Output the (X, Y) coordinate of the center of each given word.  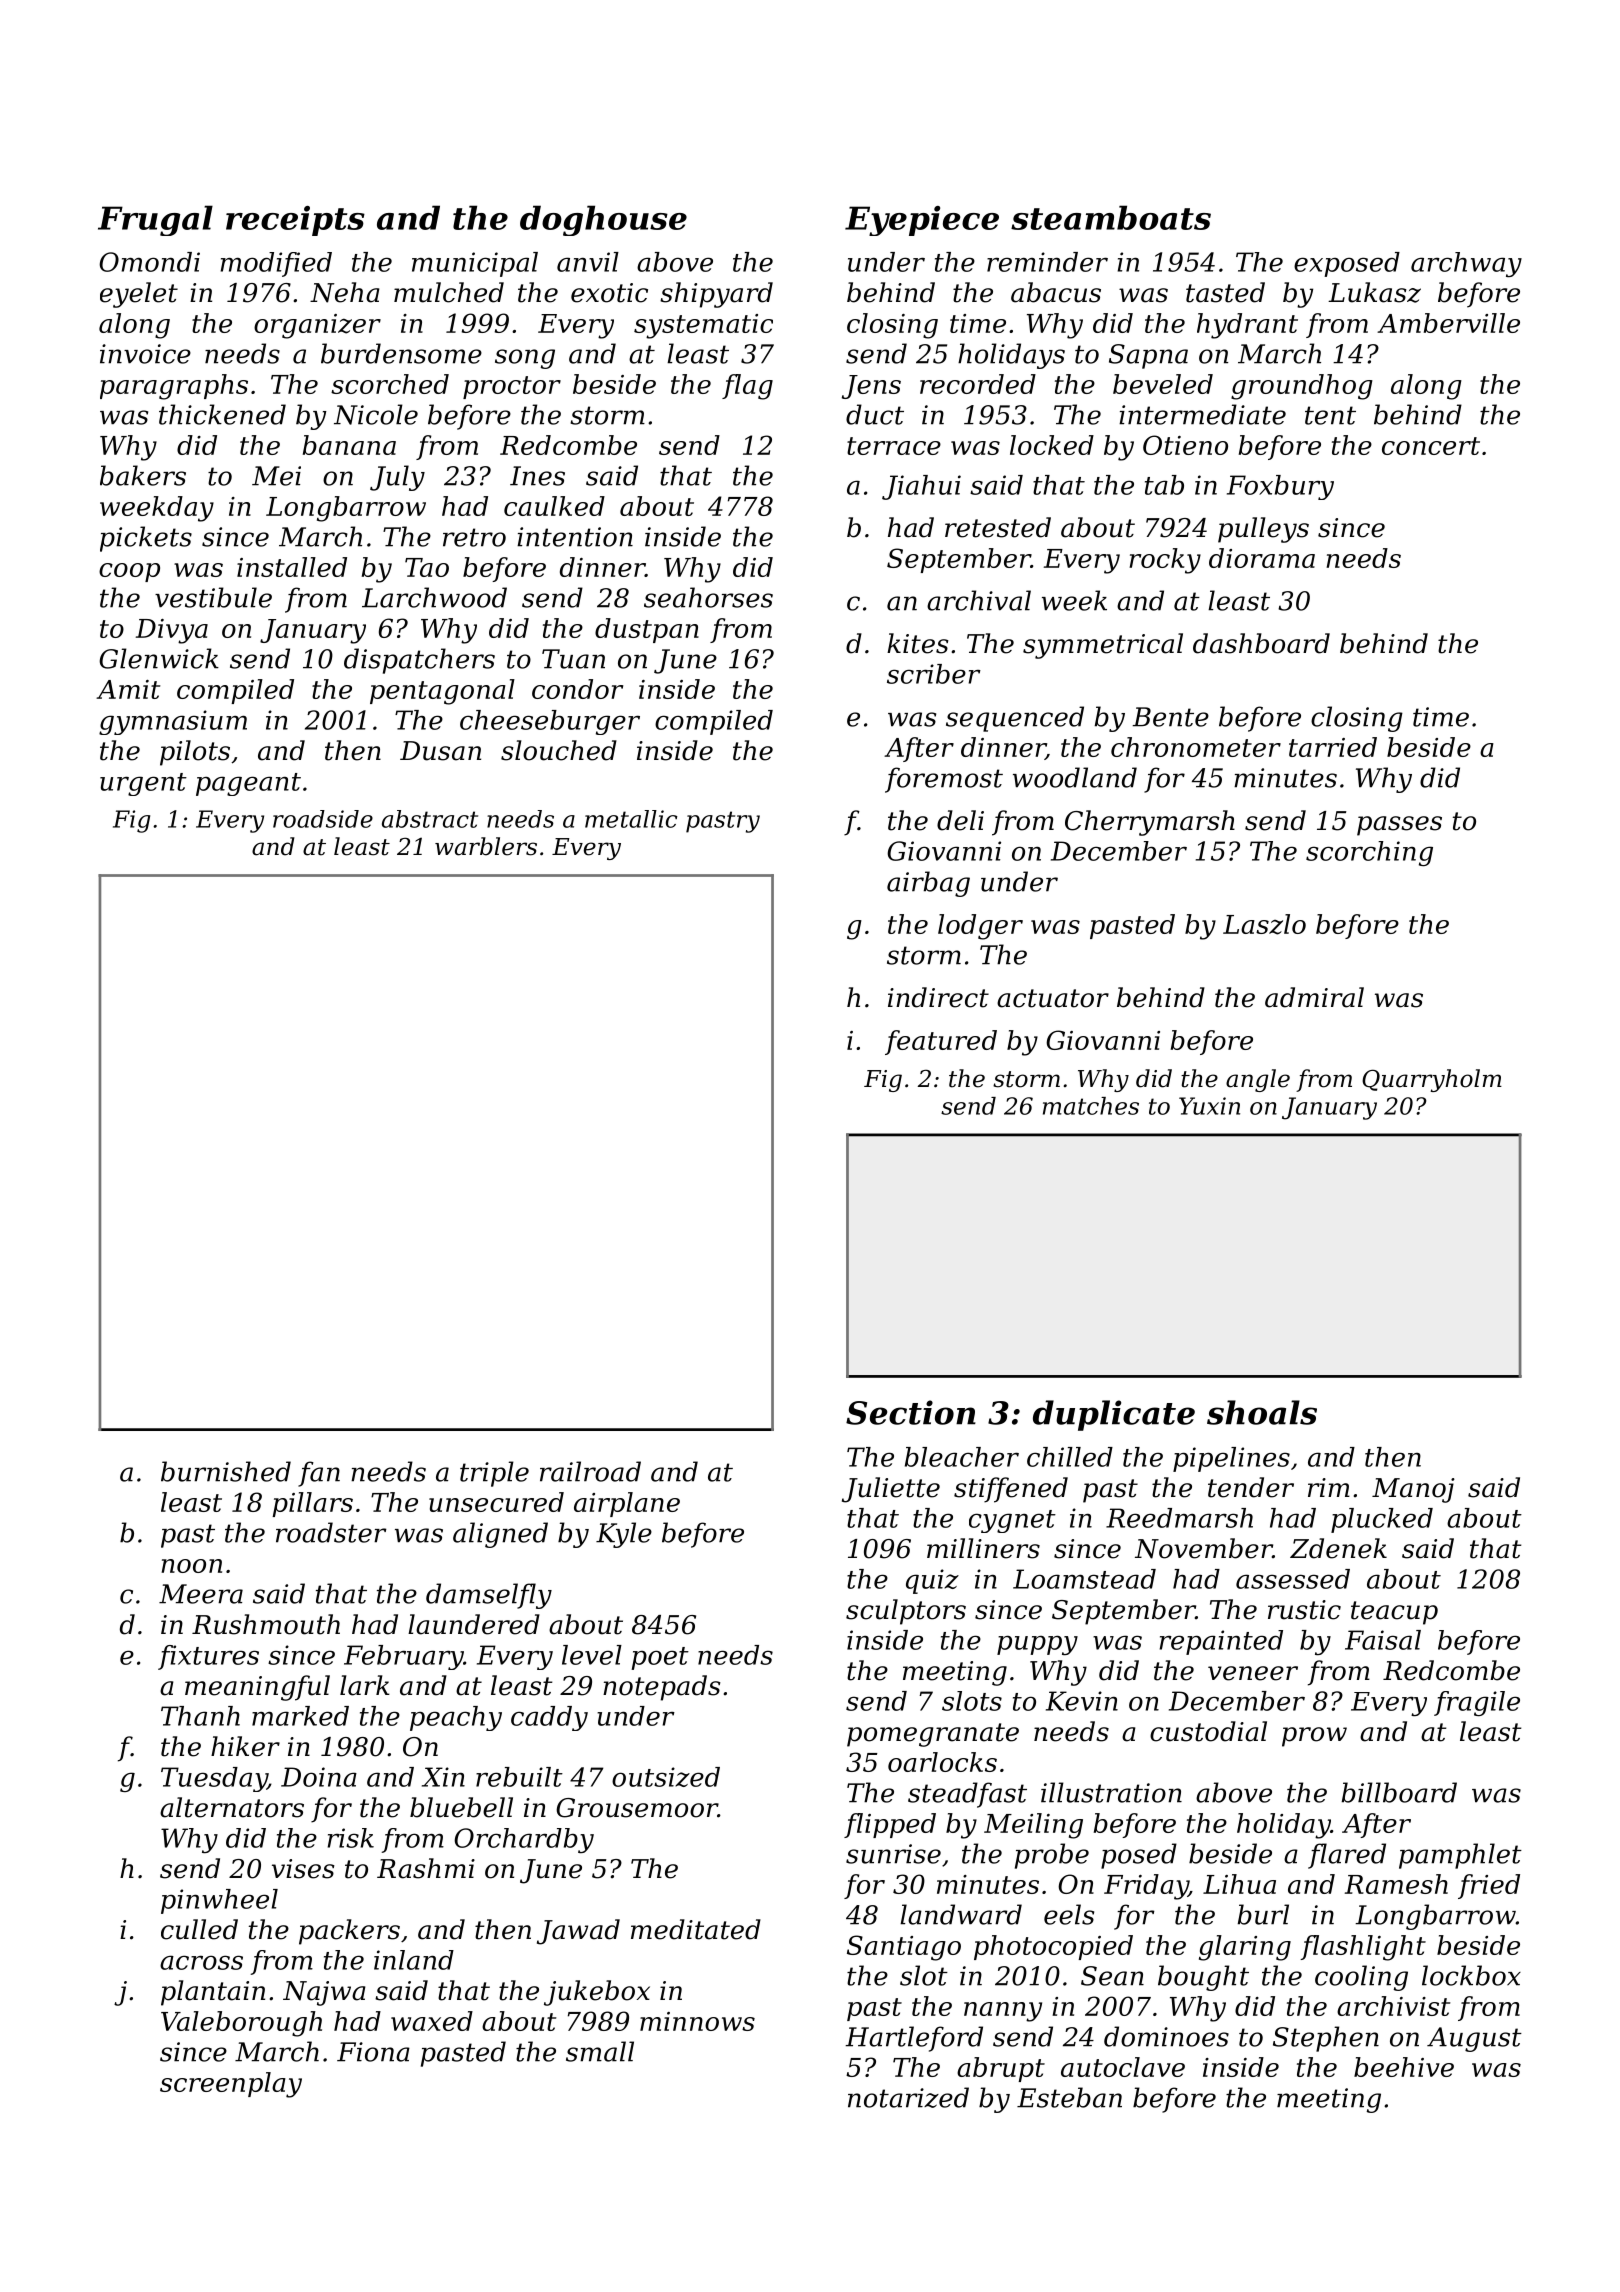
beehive (1404, 2067)
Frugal (155, 220)
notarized (908, 2097)
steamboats (1111, 217)
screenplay (231, 2085)
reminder (1047, 262)
